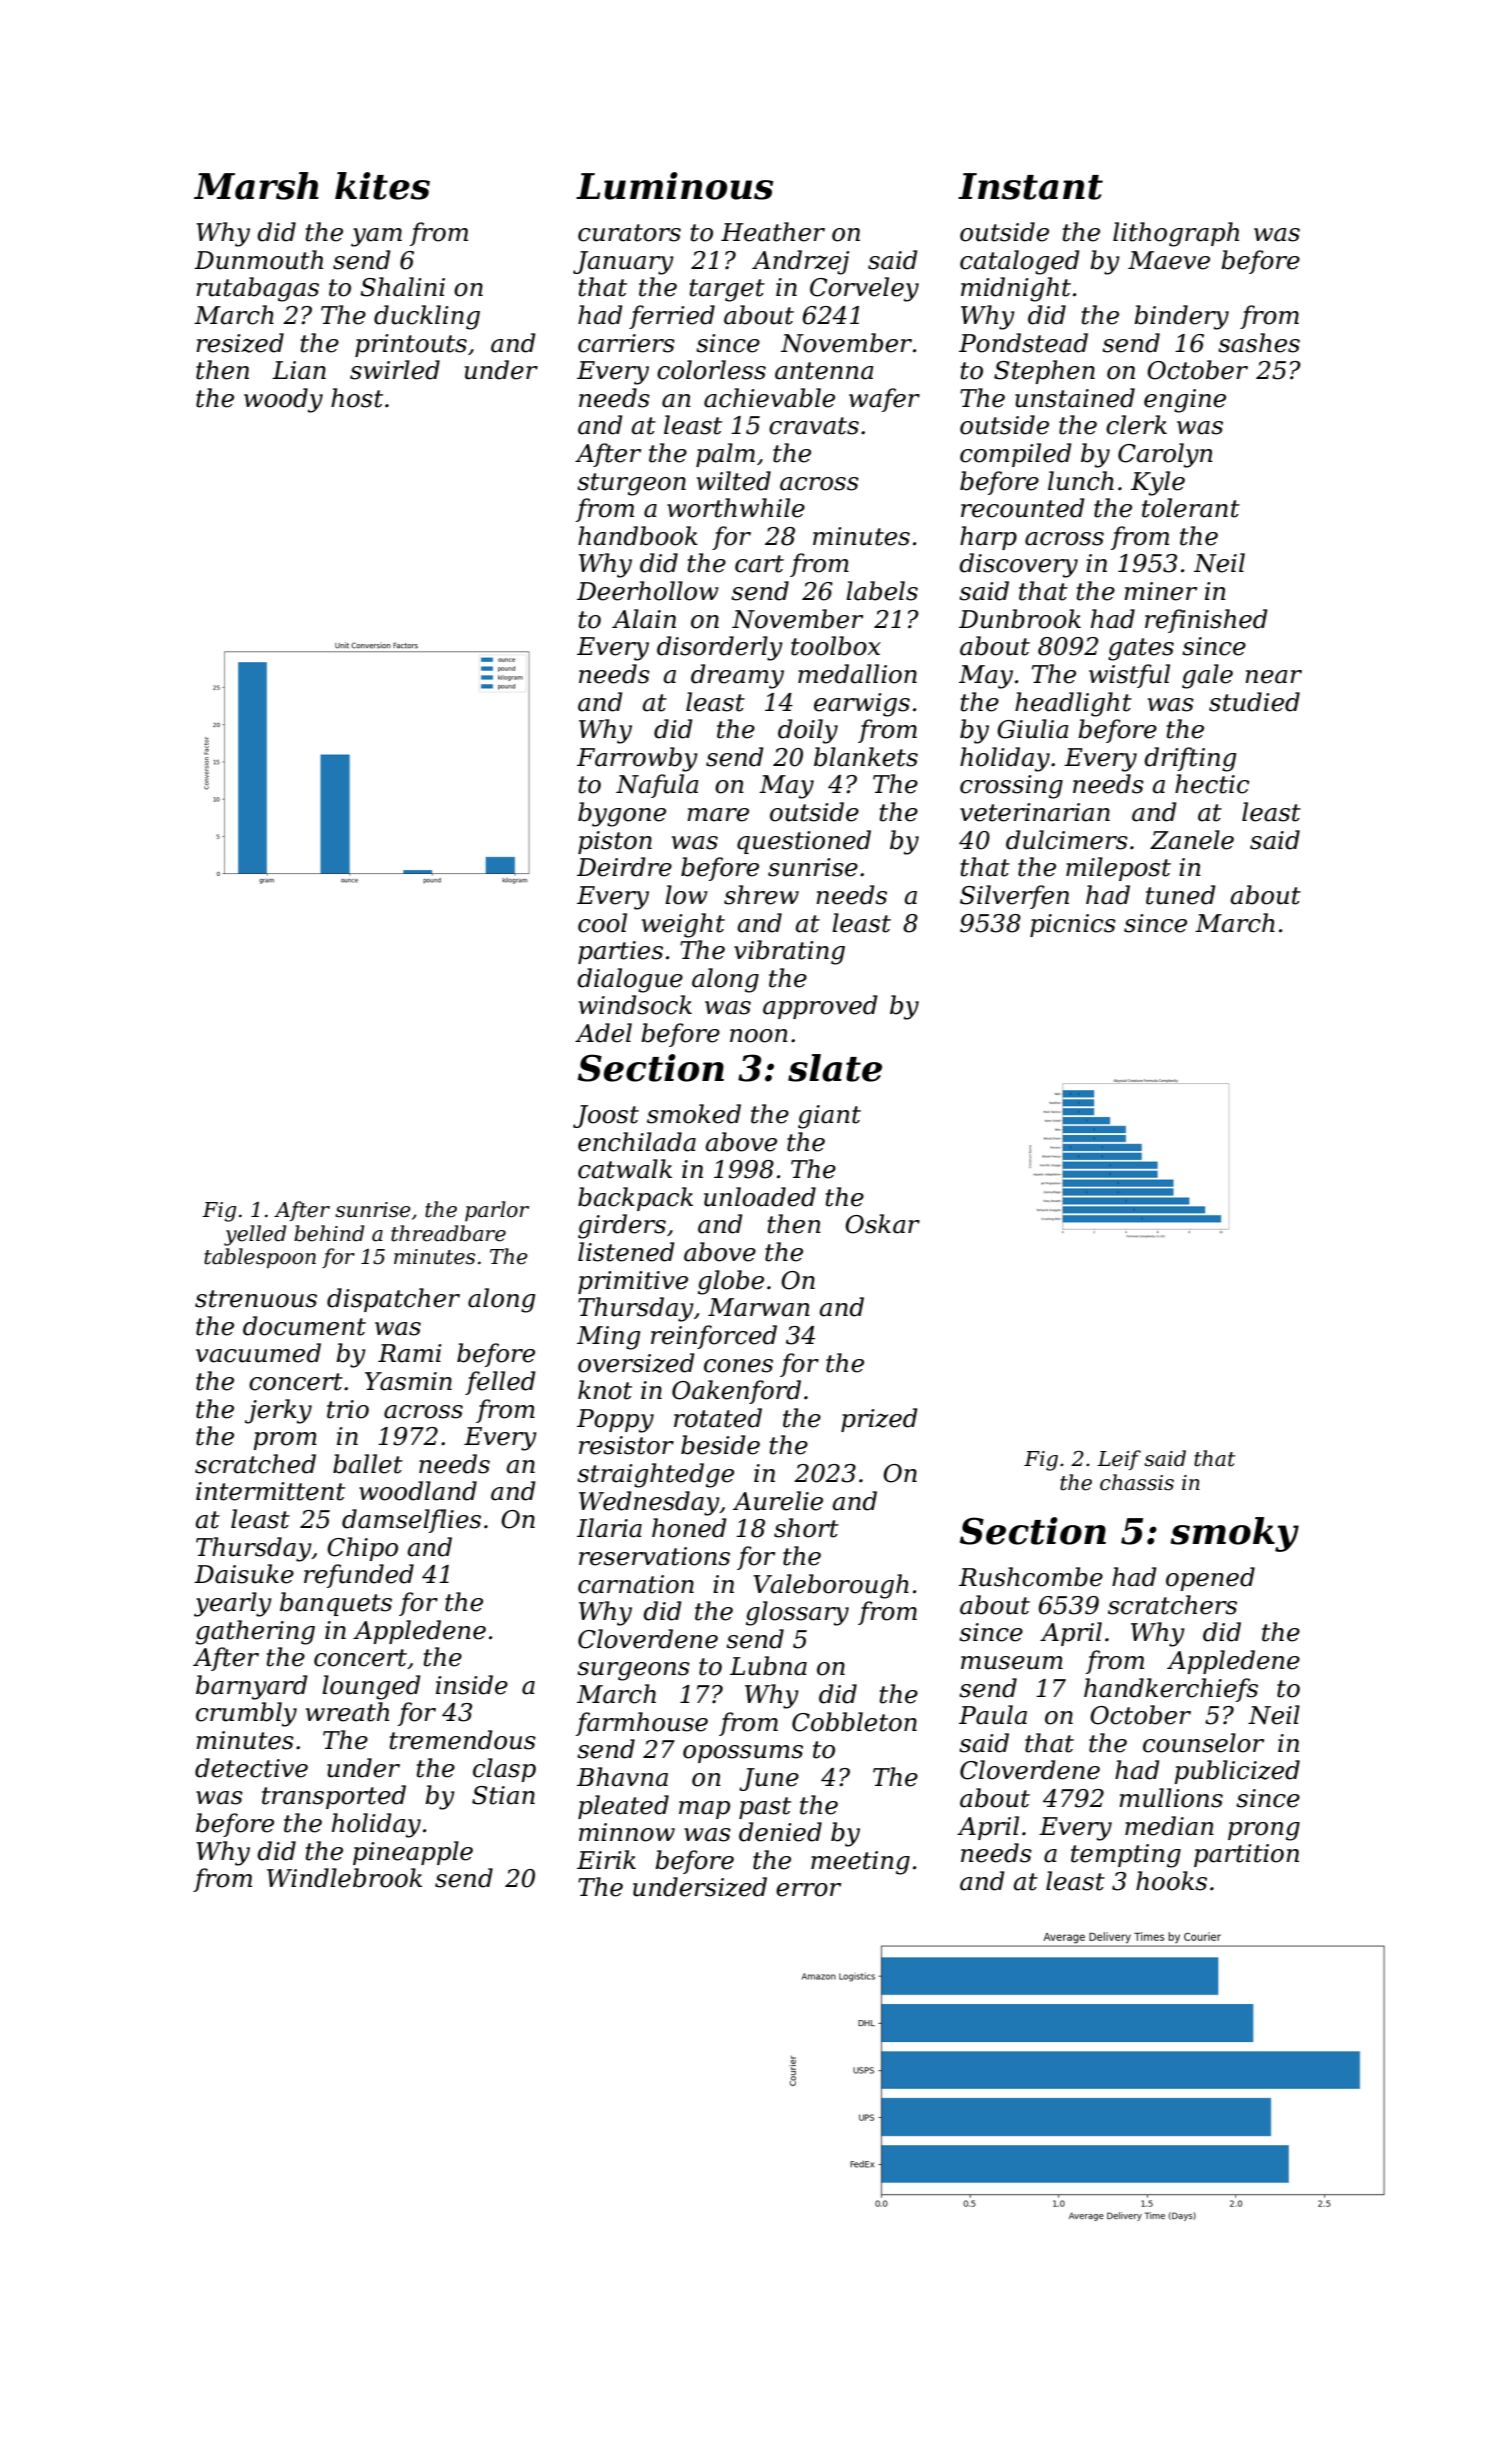 The height and width of the page is (2464, 1496). What do you see at coordinates (1073, 704) in the page?
I see `headlight` at bounding box center [1073, 704].
